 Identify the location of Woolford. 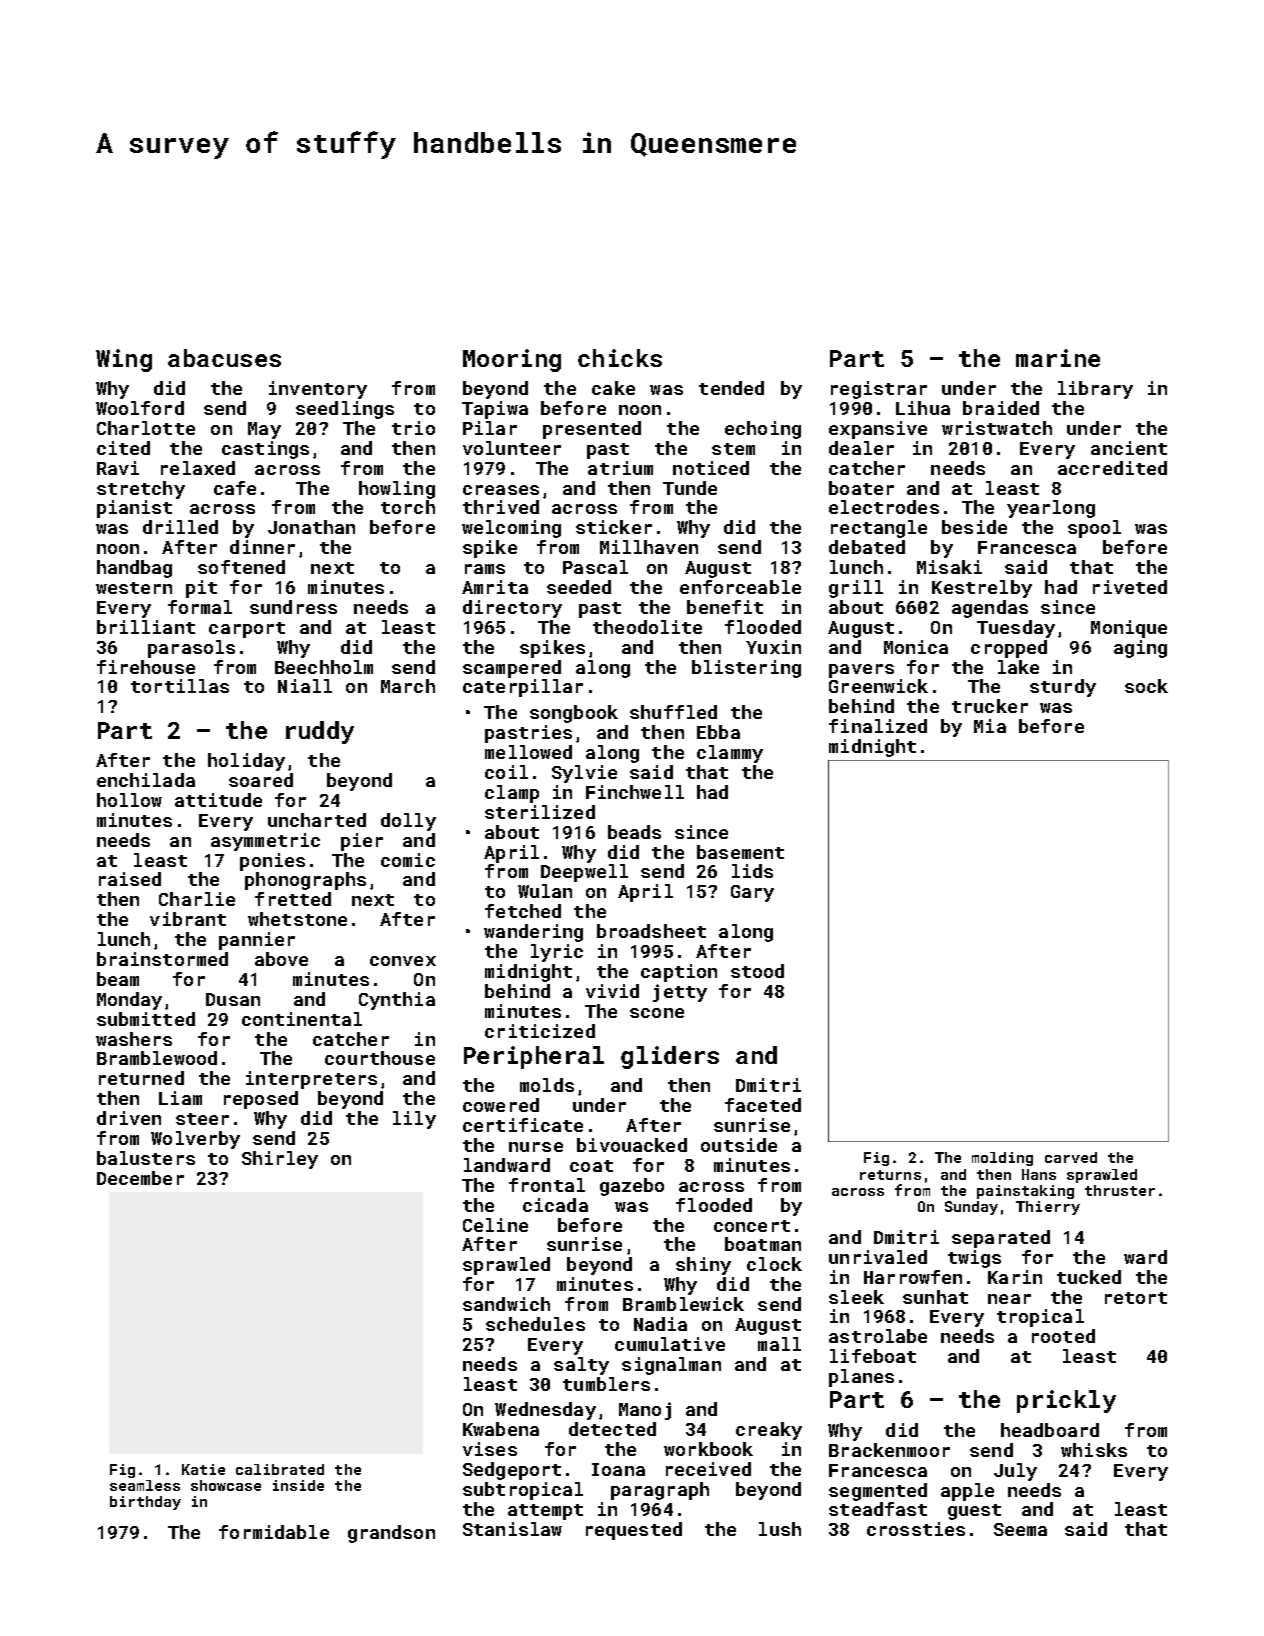
(140, 408).
